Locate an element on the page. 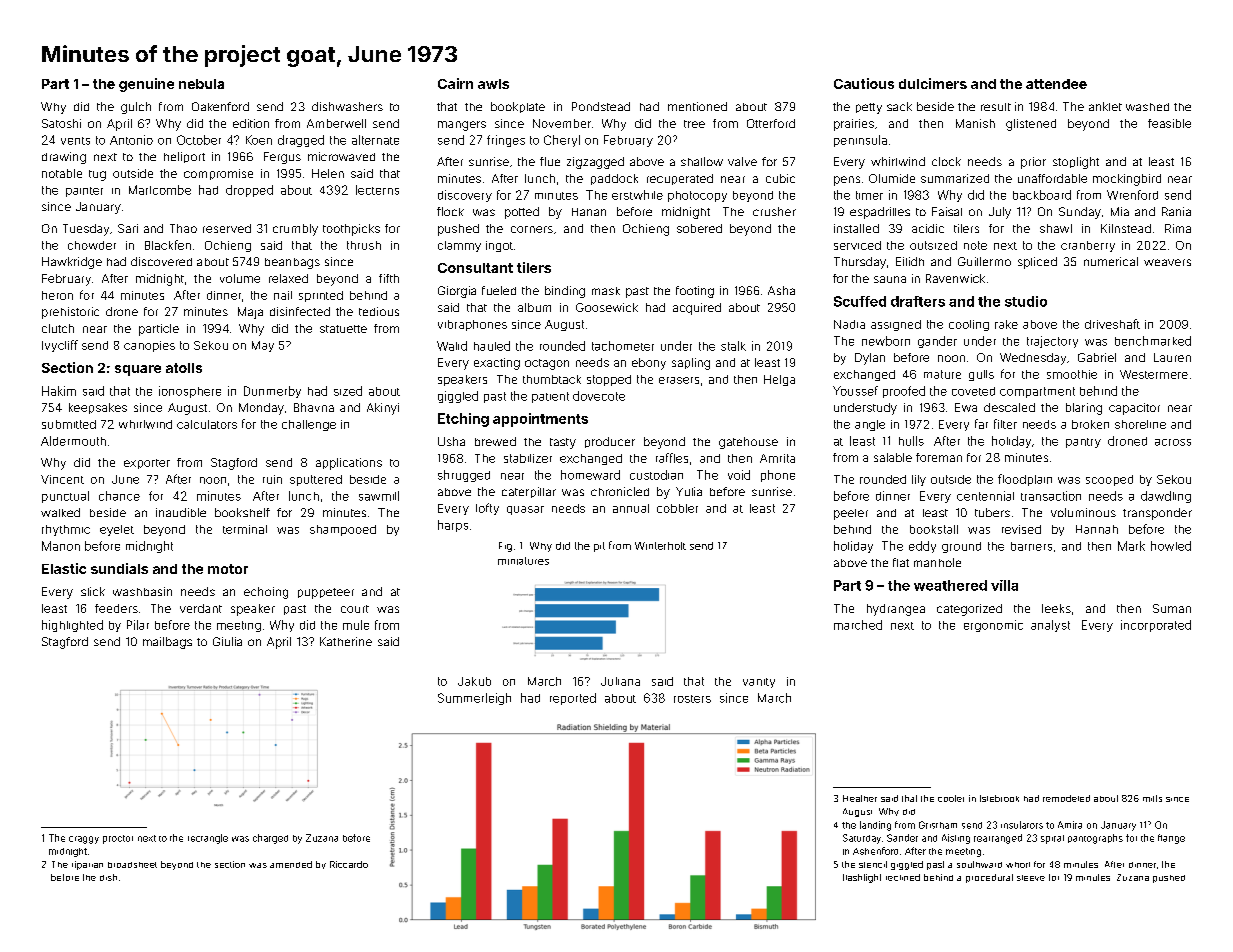  shampooed is located at coordinates (343, 530).
